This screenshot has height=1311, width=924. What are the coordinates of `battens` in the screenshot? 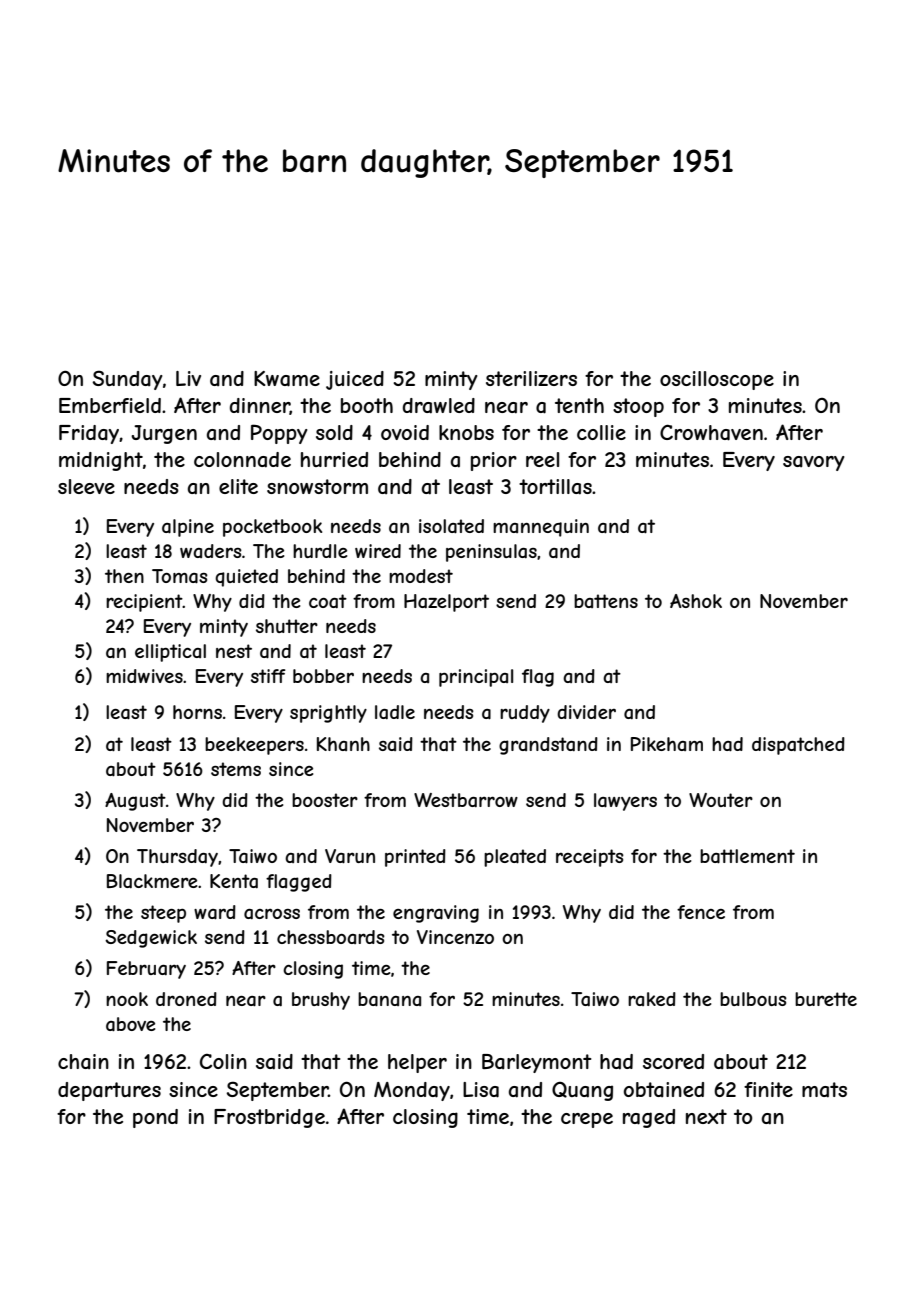 It's located at (606, 601).
